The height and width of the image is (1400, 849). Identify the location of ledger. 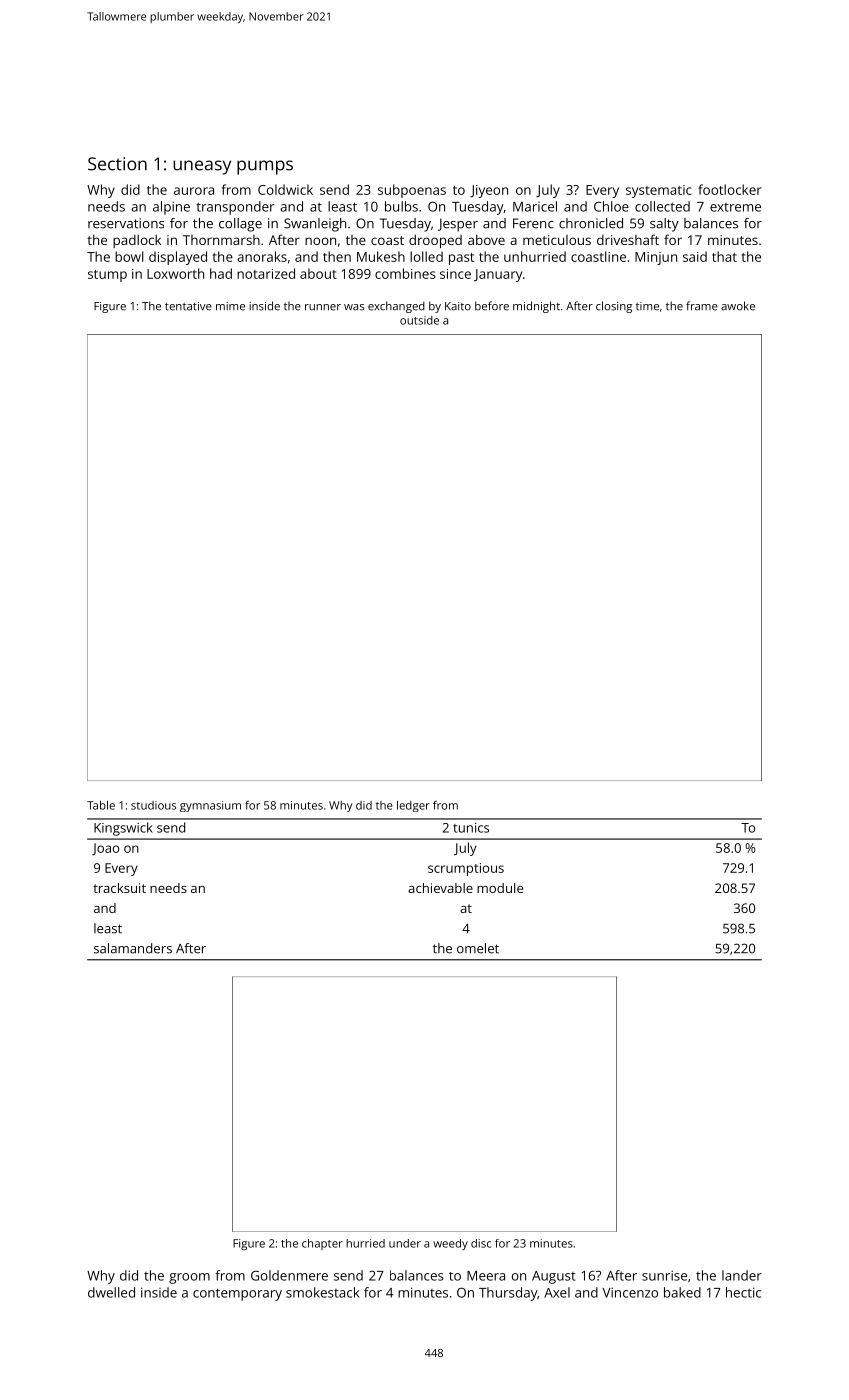
(413, 806).
